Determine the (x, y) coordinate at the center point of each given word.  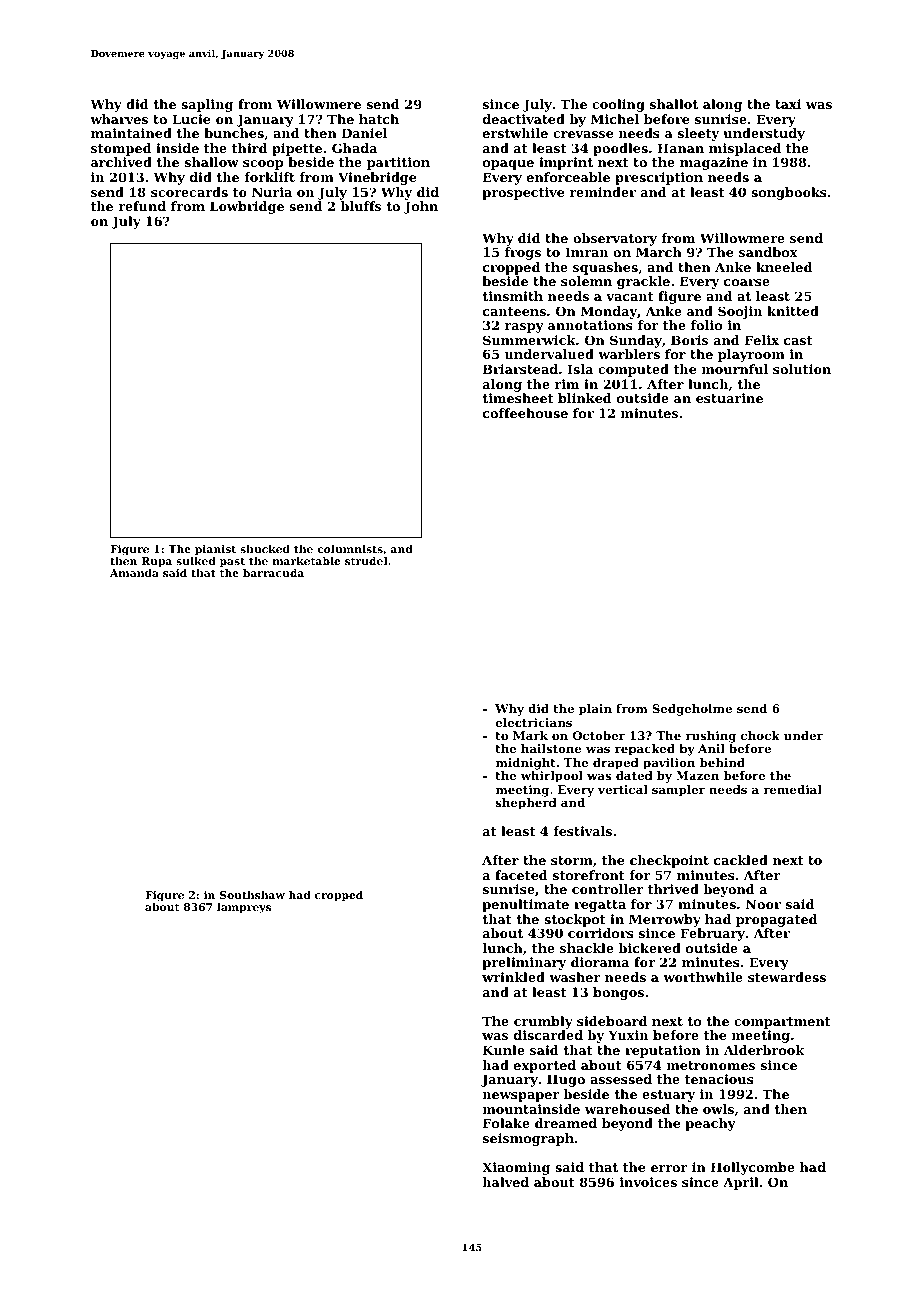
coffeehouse (525, 413)
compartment (782, 1023)
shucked (265, 549)
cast (798, 340)
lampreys (244, 908)
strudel (366, 561)
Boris (689, 340)
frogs (523, 253)
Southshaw (252, 895)
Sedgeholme (692, 710)
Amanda (134, 573)
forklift (270, 177)
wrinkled (513, 977)
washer (575, 977)
